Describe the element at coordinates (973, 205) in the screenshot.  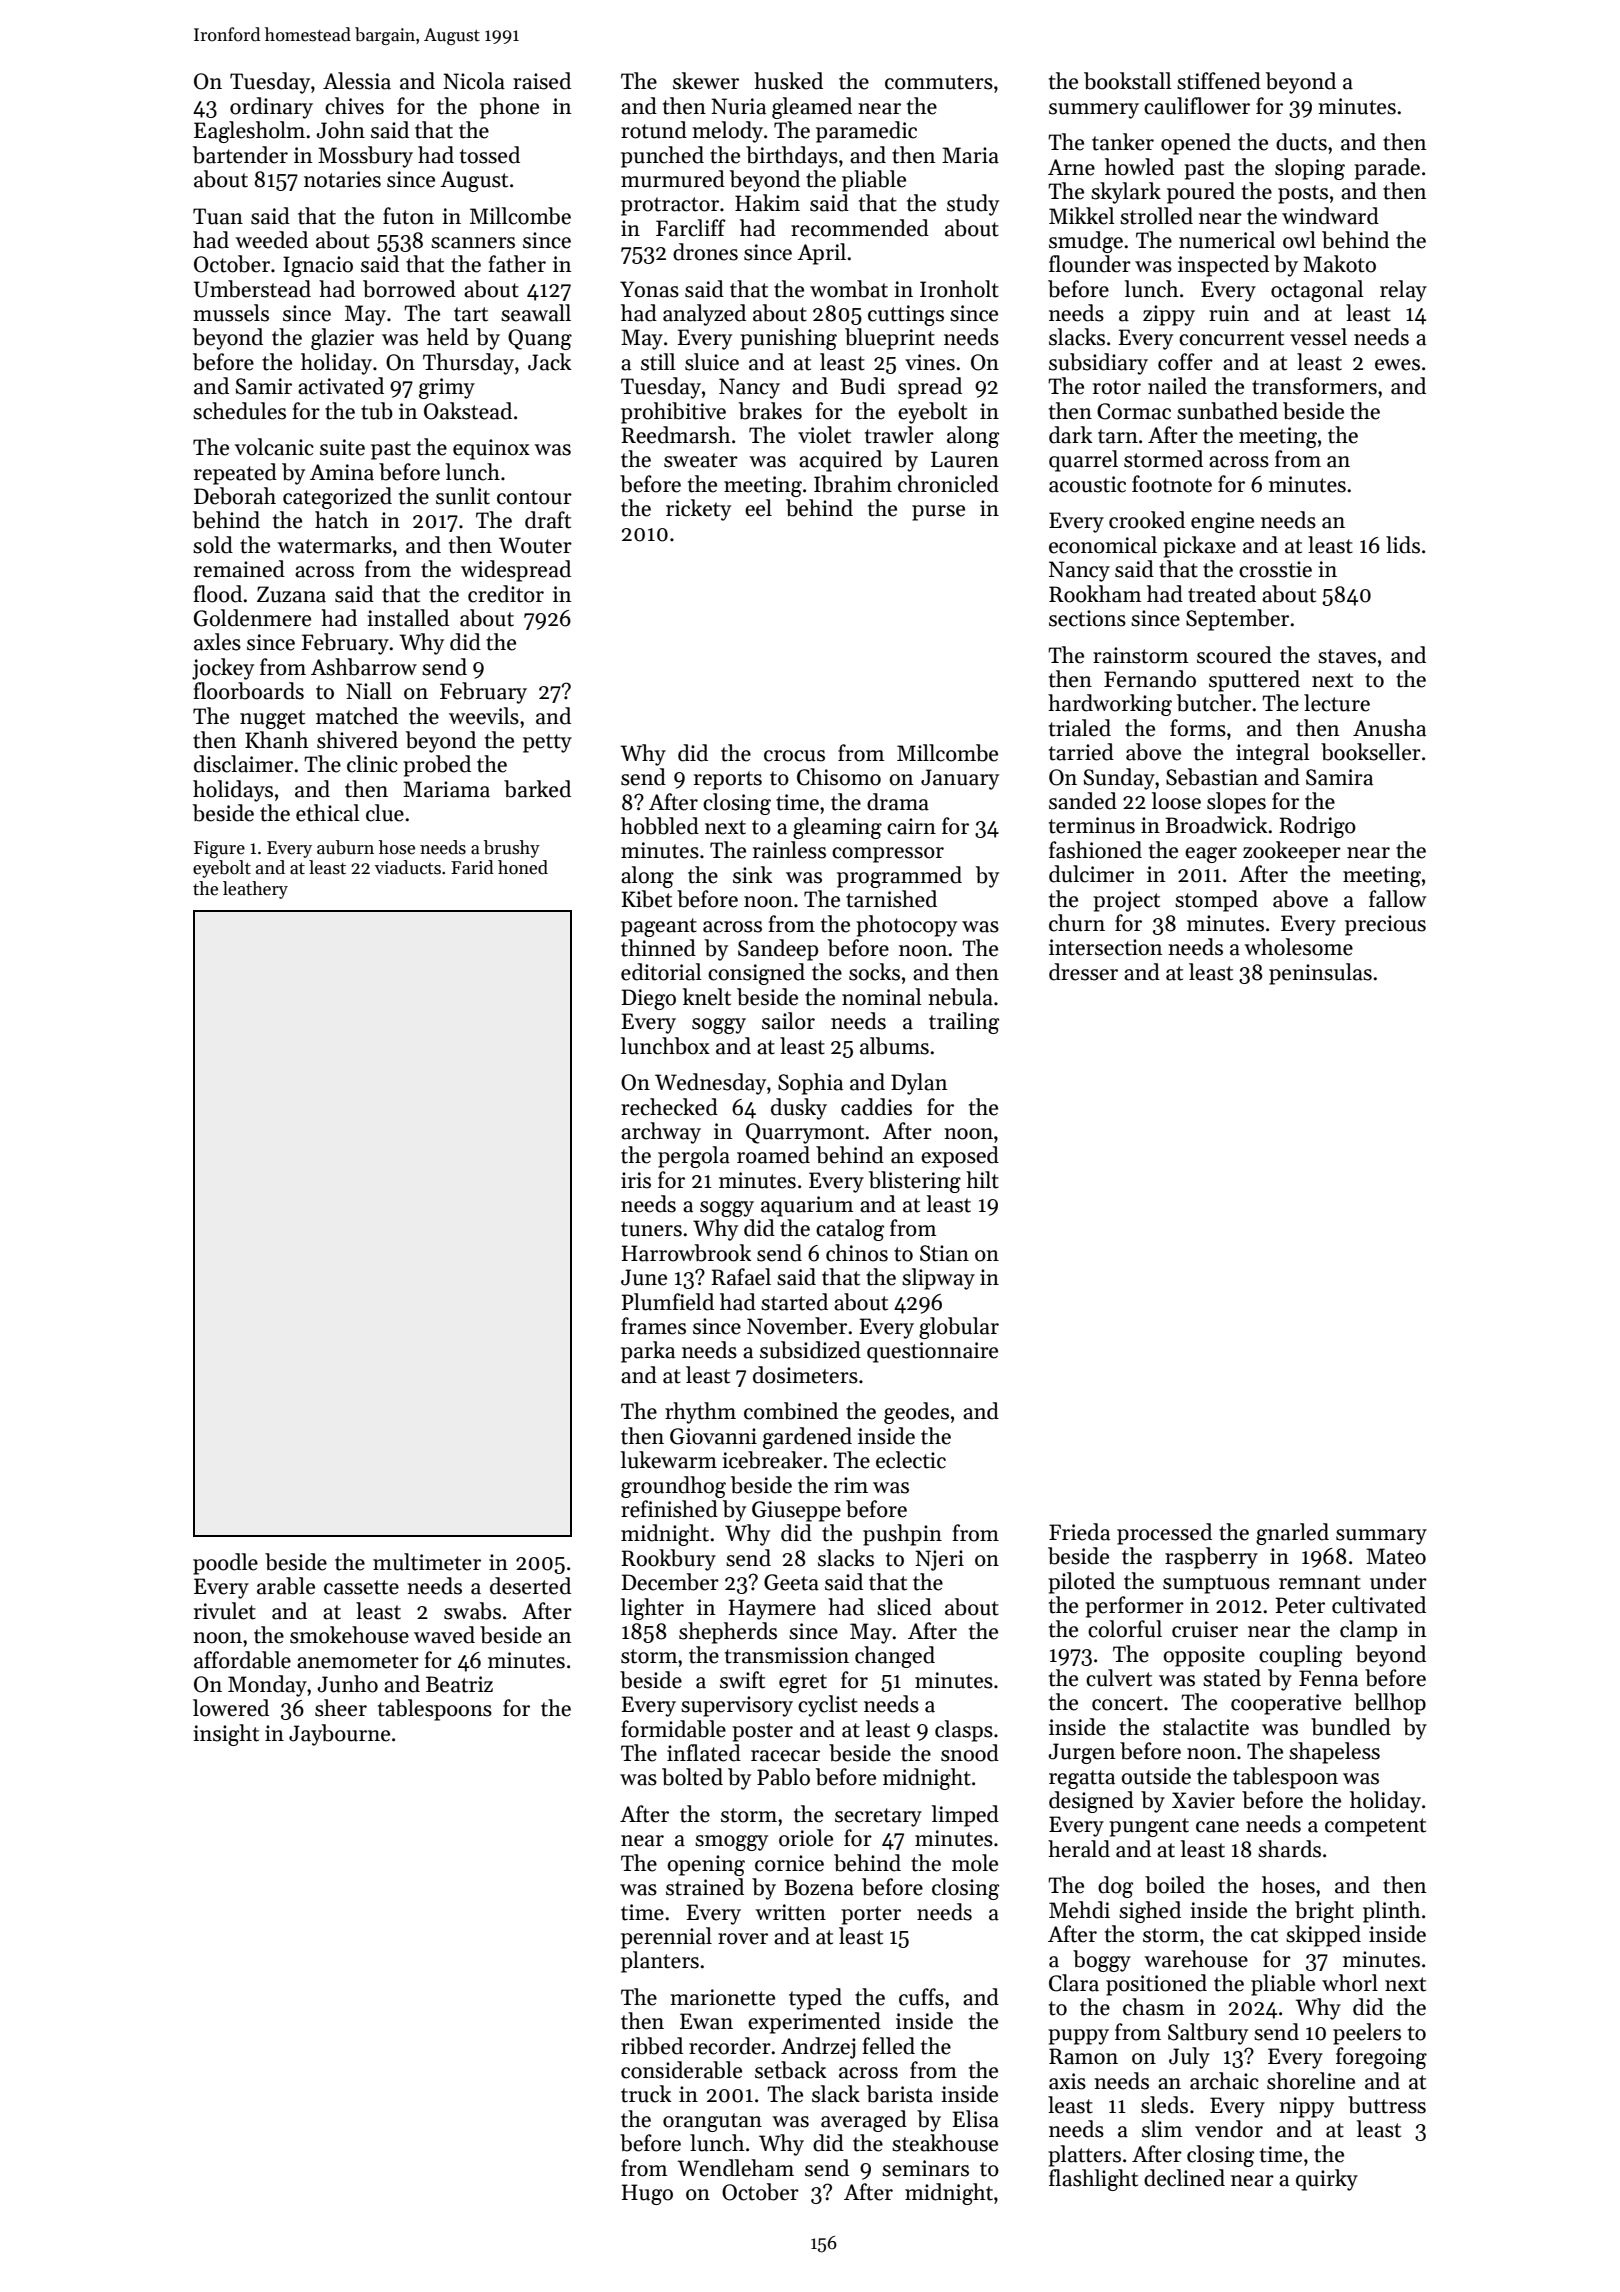
I see `study` at that location.
